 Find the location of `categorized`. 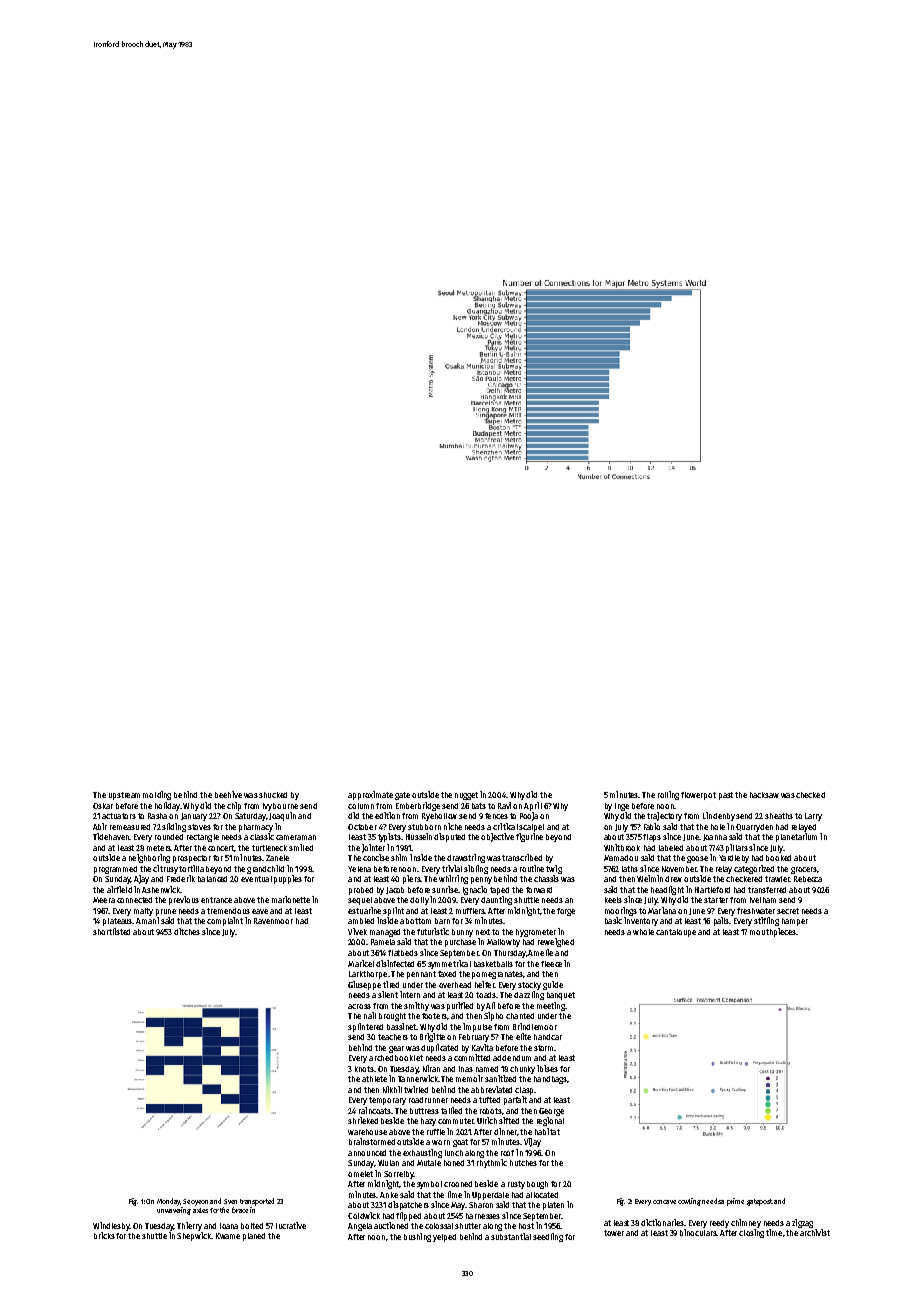

categorized is located at coordinates (754, 869).
